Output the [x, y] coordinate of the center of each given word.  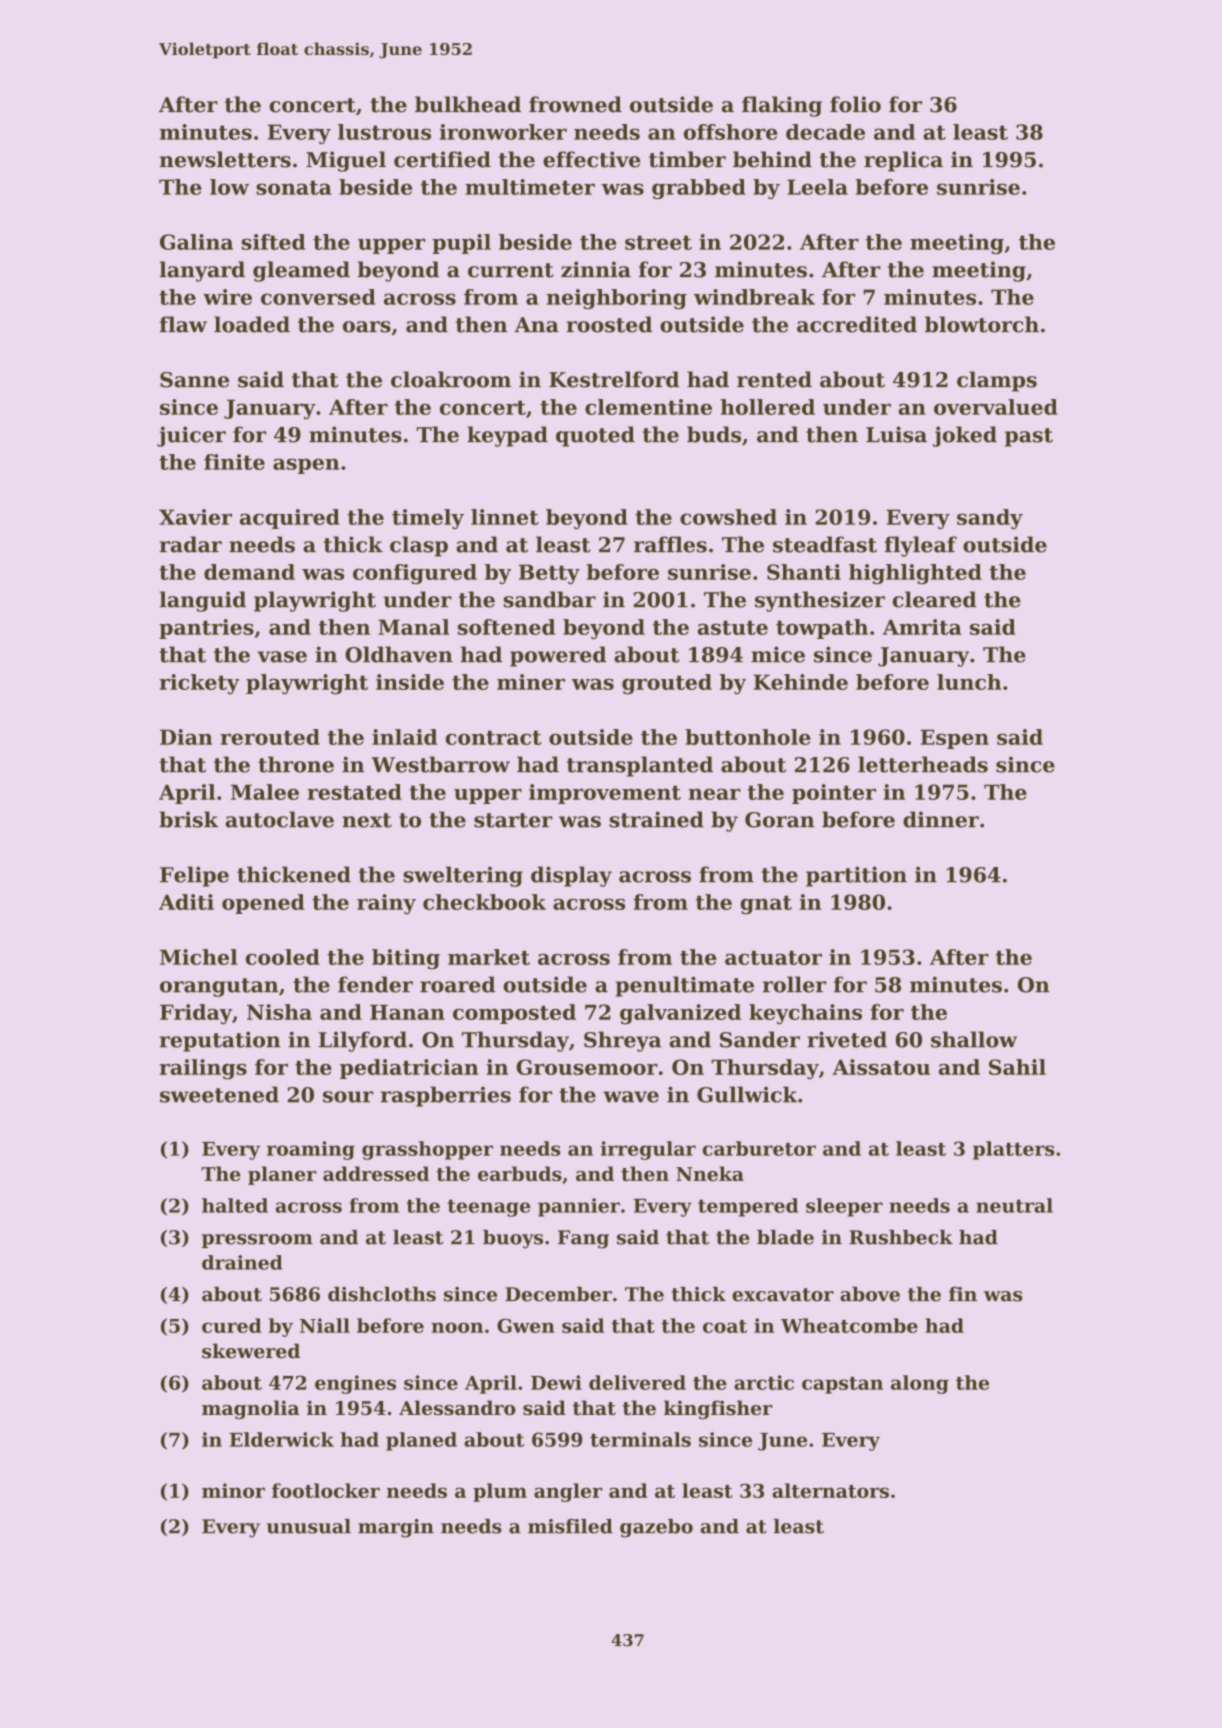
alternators [830, 1490]
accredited [857, 324]
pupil [461, 244]
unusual [309, 1526]
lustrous [384, 132]
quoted [595, 436]
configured [415, 574]
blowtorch [982, 324]
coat [725, 1326]
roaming [311, 1150]
